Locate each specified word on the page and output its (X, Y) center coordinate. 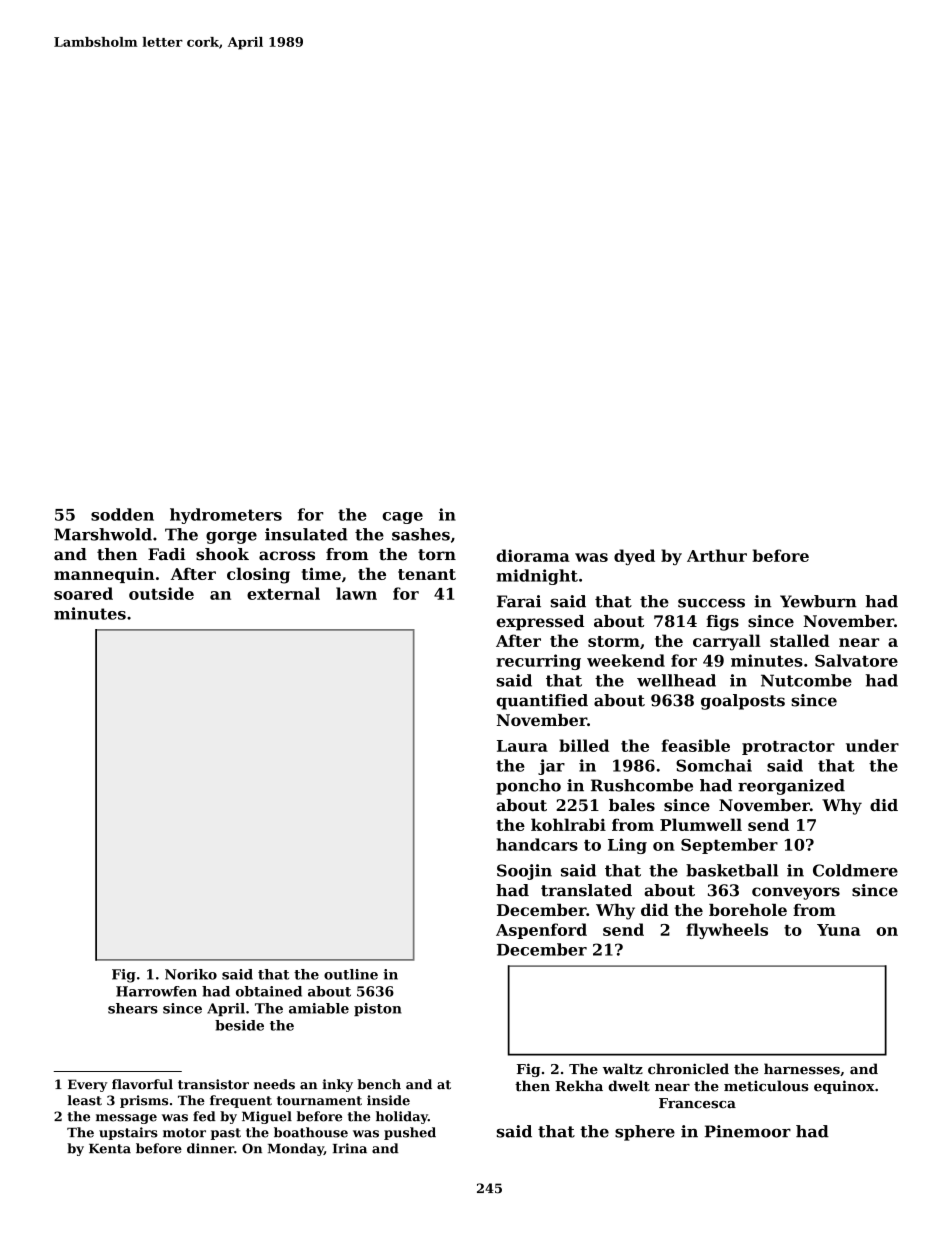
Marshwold (103, 534)
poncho (528, 787)
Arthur (717, 555)
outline (351, 974)
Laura (522, 746)
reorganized (791, 787)
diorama (533, 555)
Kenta (110, 1149)
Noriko (191, 974)
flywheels (727, 931)
